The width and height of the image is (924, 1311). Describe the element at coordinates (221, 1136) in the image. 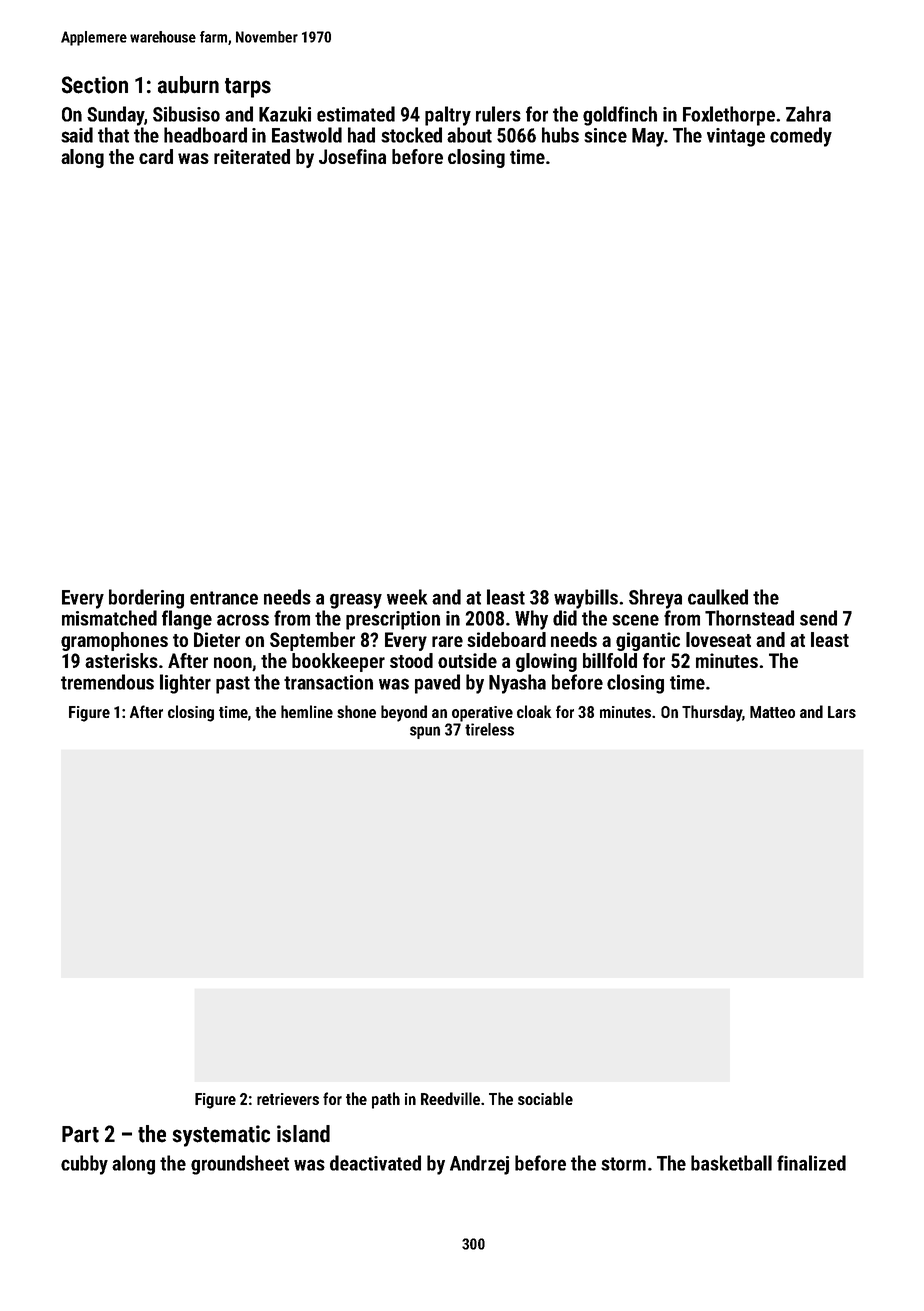

I see `systematic` at that location.
